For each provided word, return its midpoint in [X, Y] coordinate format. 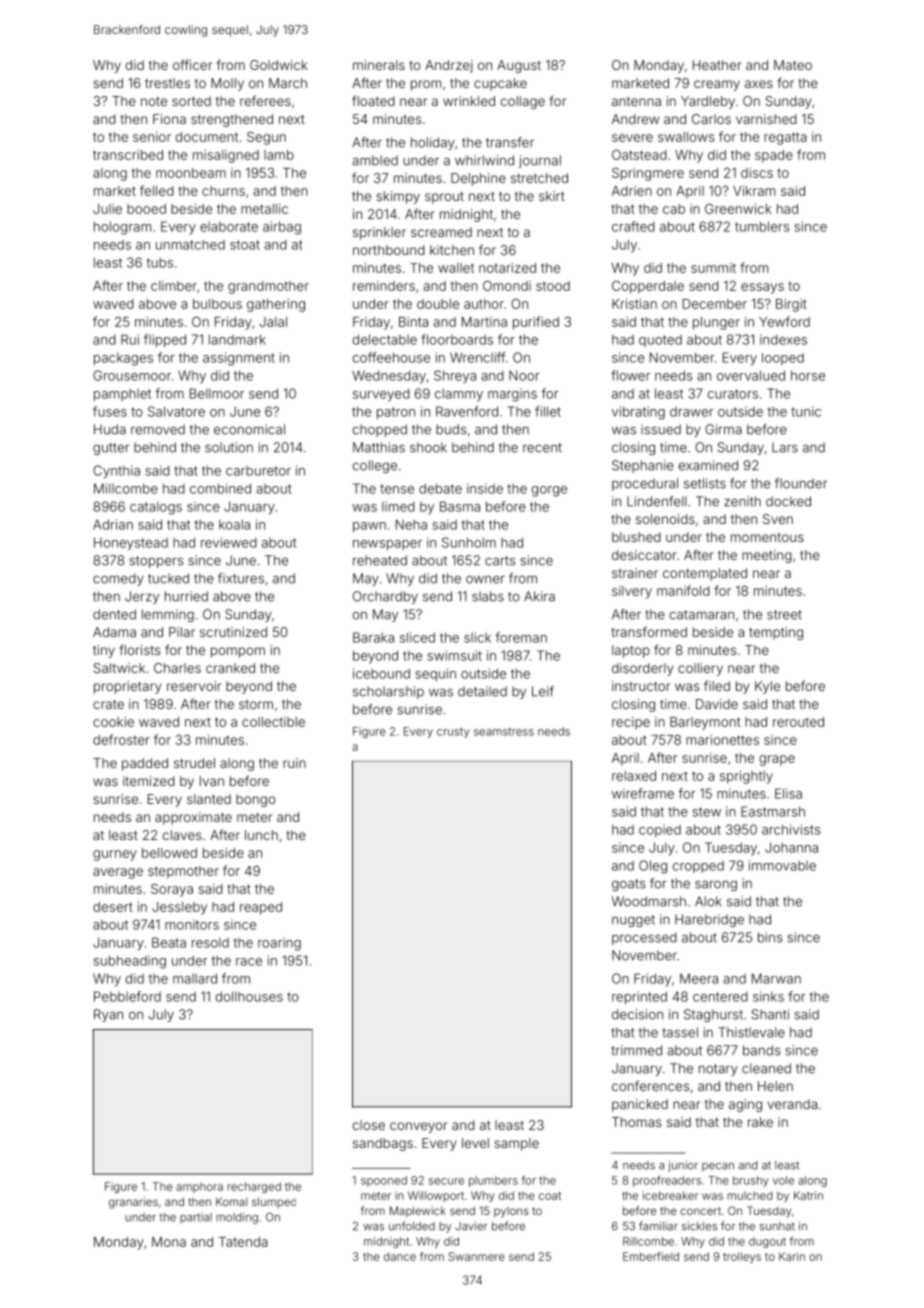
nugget [633, 921]
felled [157, 190]
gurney [115, 855]
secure [446, 1181]
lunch [261, 835]
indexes [783, 339]
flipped [165, 340]
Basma [460, 506]
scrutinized [233, 632]
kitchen [452, 250]
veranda [792, 1104]
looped [783, 359]
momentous [767, 537]
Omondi [507, 285]
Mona [169, 1242]
